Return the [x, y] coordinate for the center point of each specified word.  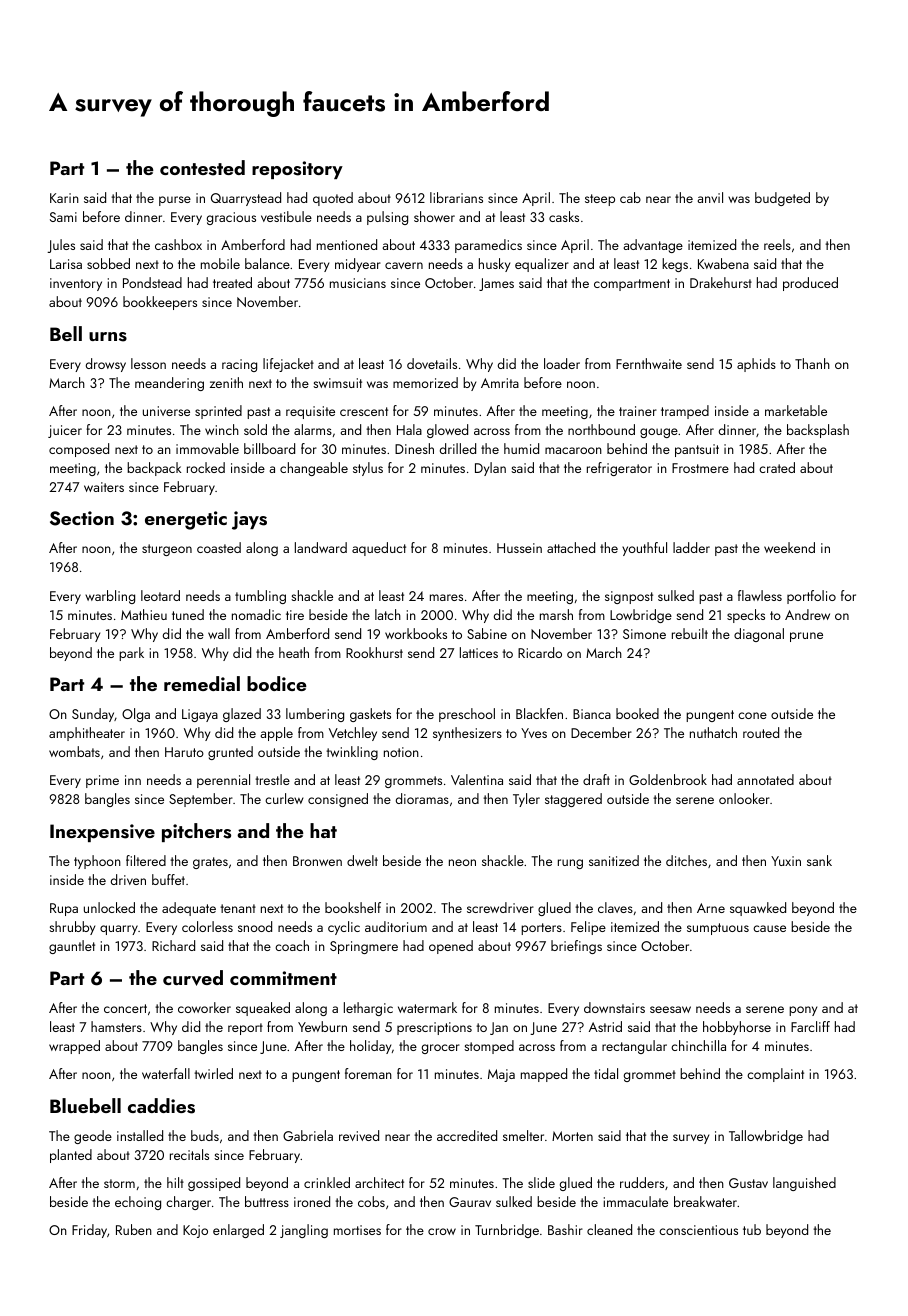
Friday [89, 1231]
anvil [710, 197]
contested [202, 168]
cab [630, 197]
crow [442, 1231]
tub [752, 1229]
